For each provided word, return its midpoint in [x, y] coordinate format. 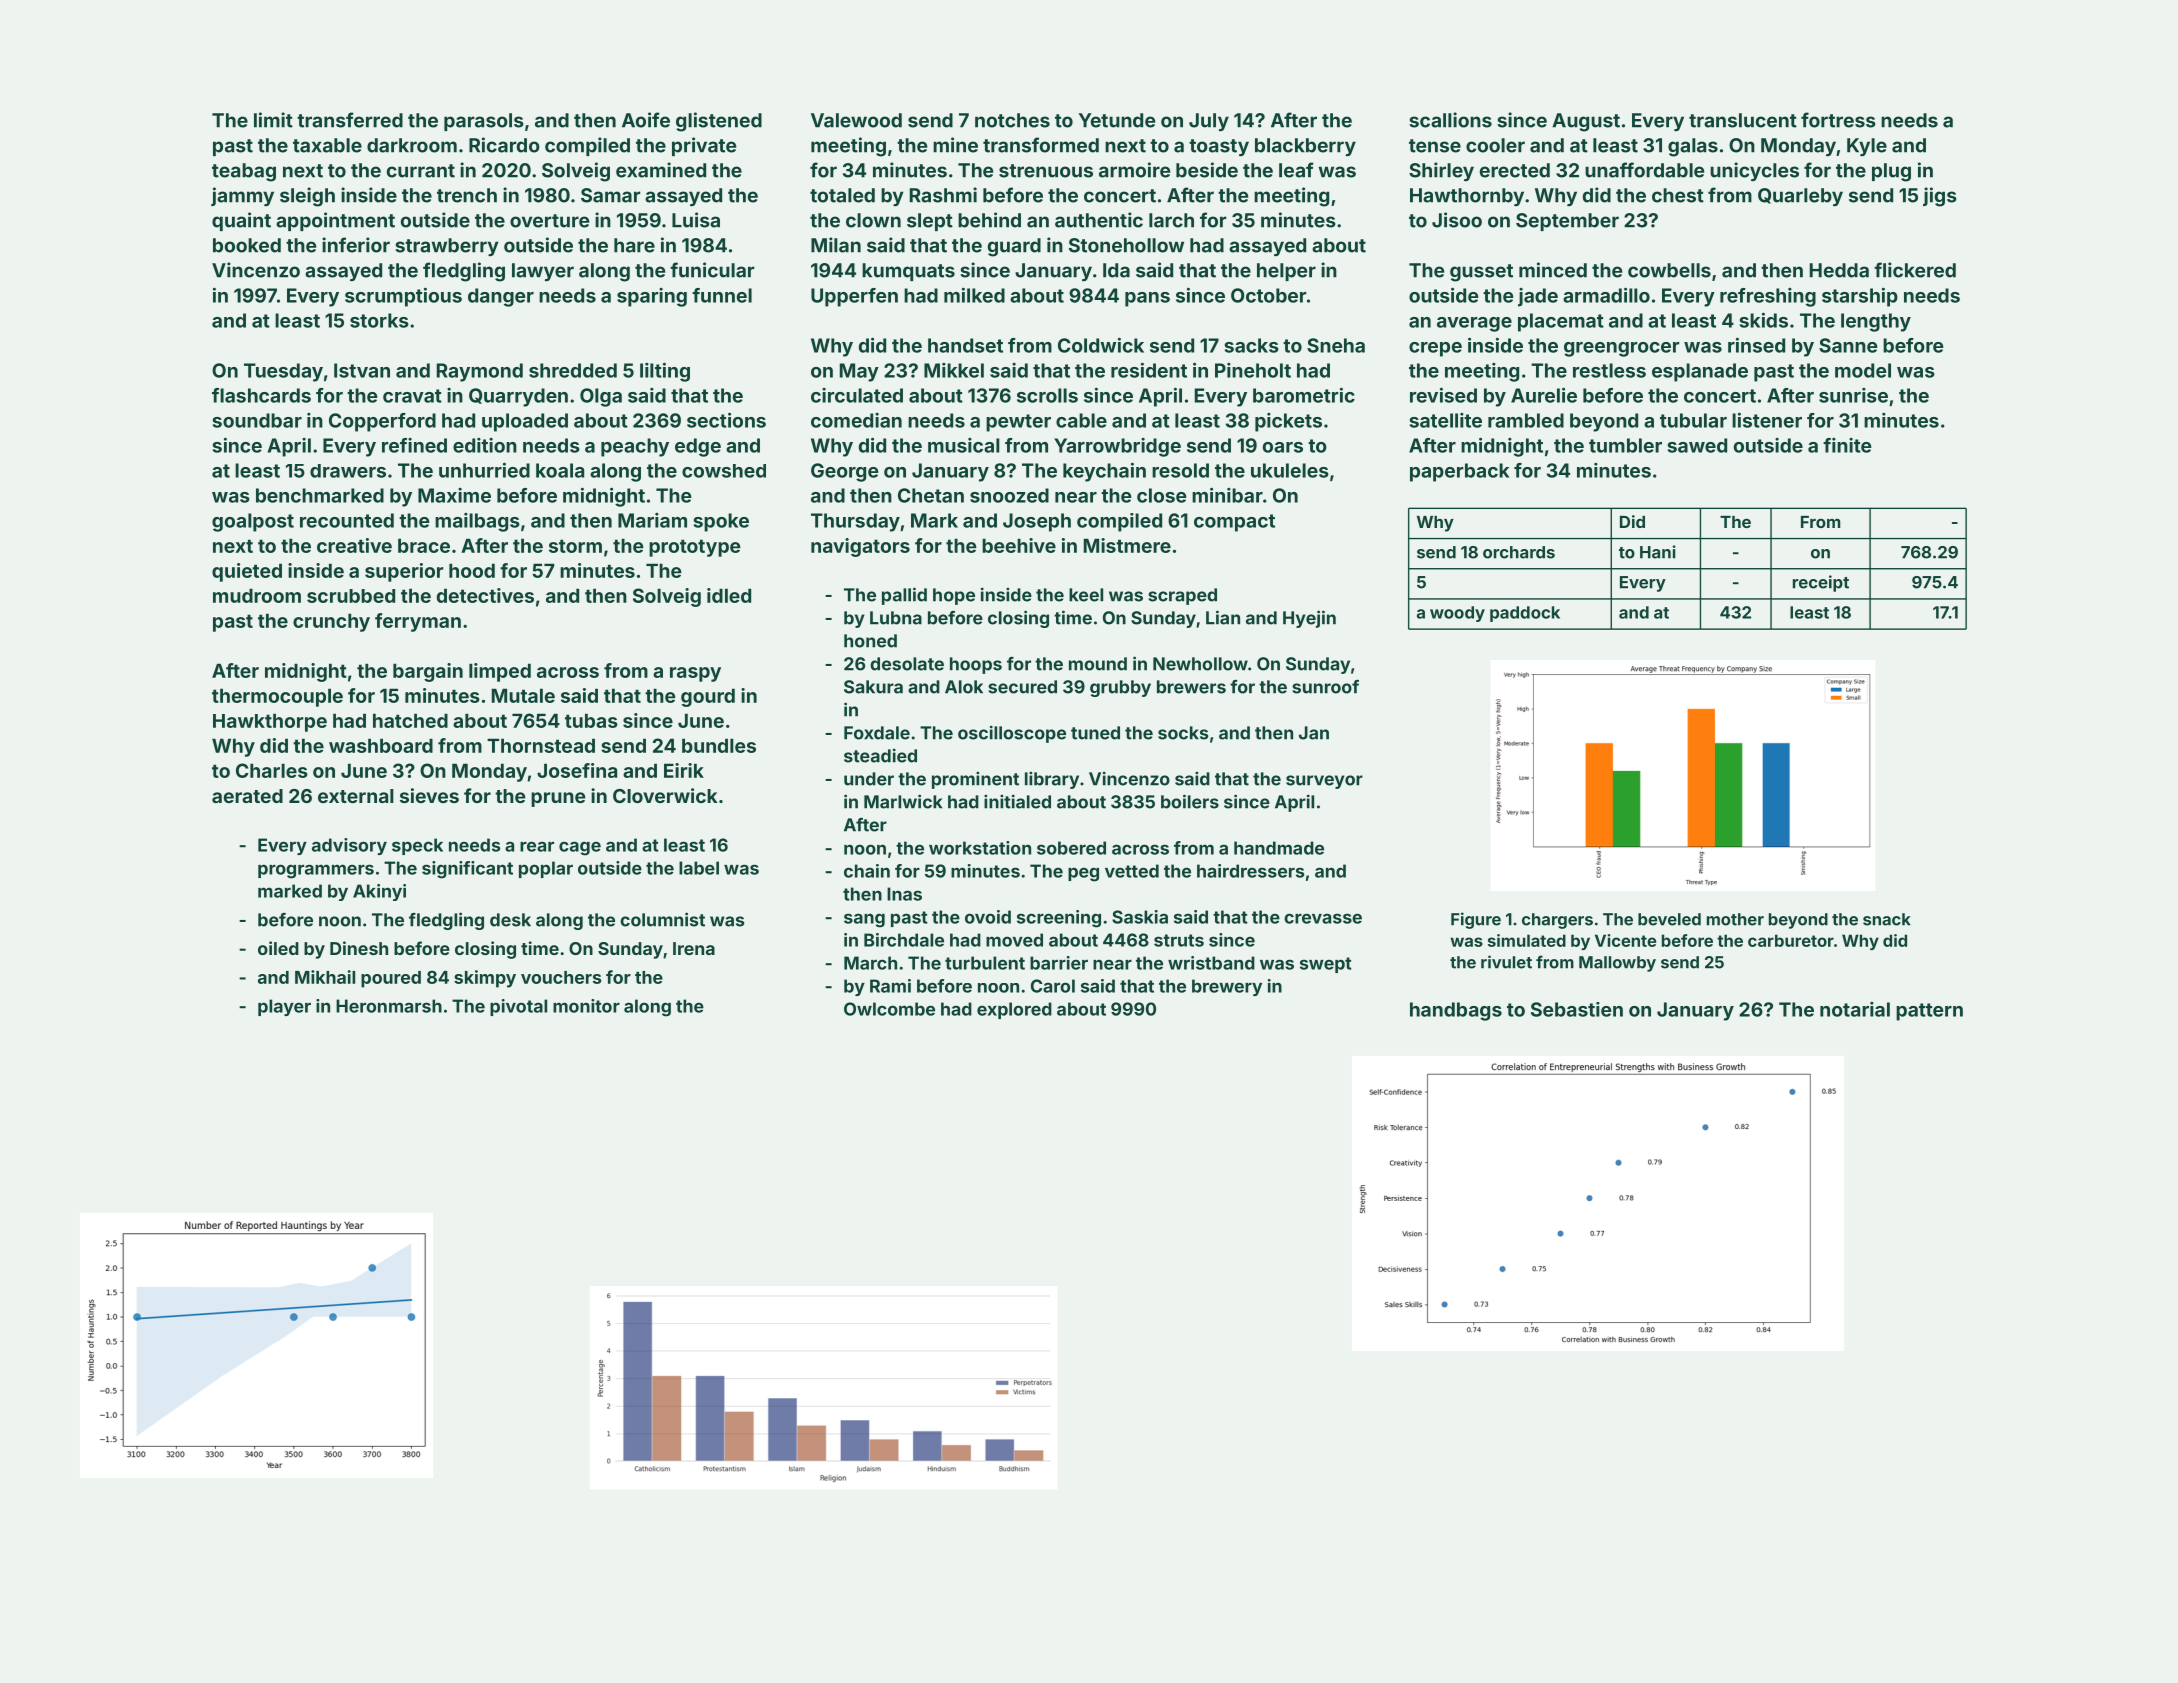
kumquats [908, 272]
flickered [1915, 270]
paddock [1525, 614]
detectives [485, 595]
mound [1098, 664]
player [284, 1007]
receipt [1821, 583]
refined [414, 445]
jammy [242, 196]
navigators [860, 547]
